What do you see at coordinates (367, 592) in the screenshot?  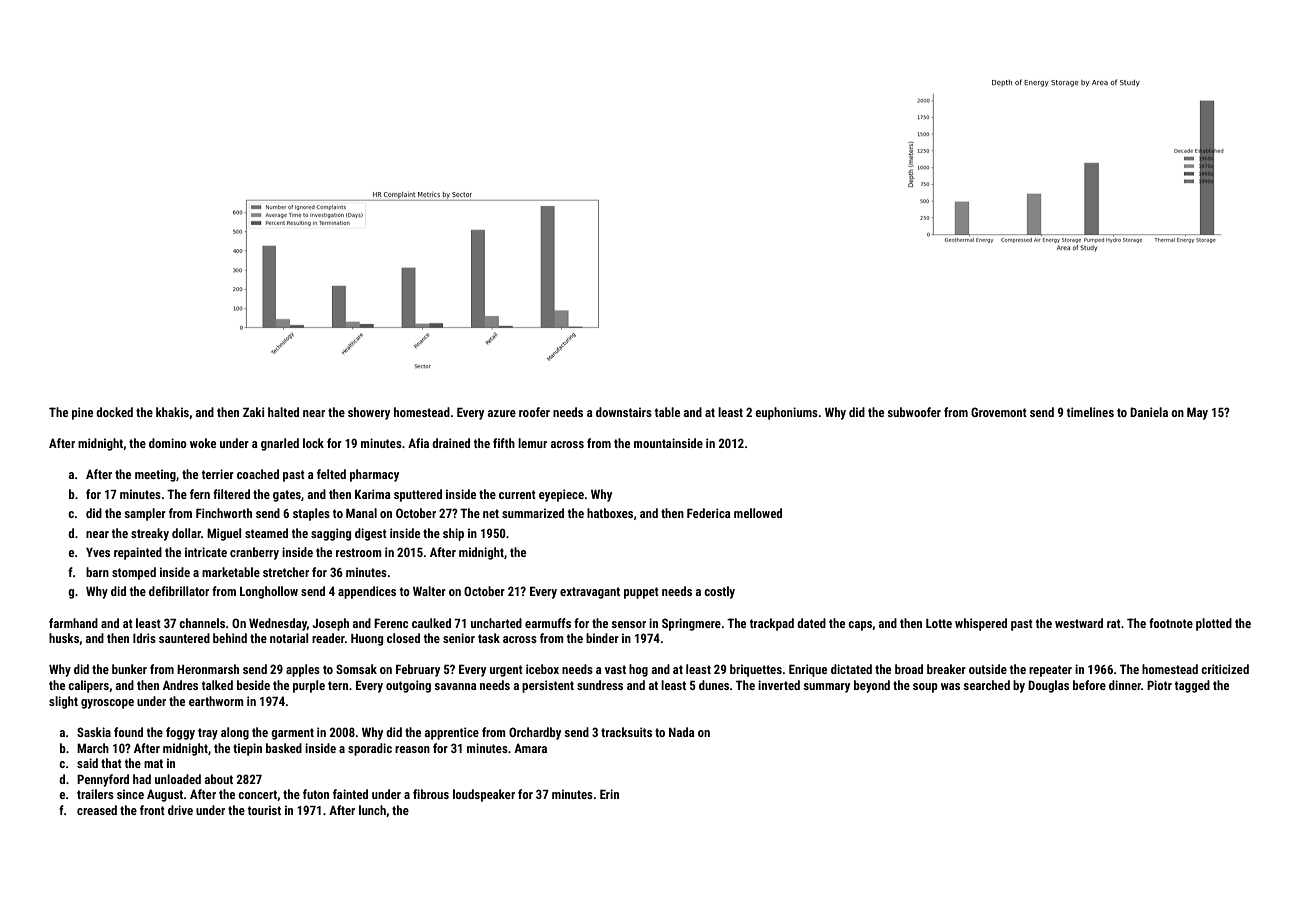 I see `appendices` at bounding box center [367, 592].
